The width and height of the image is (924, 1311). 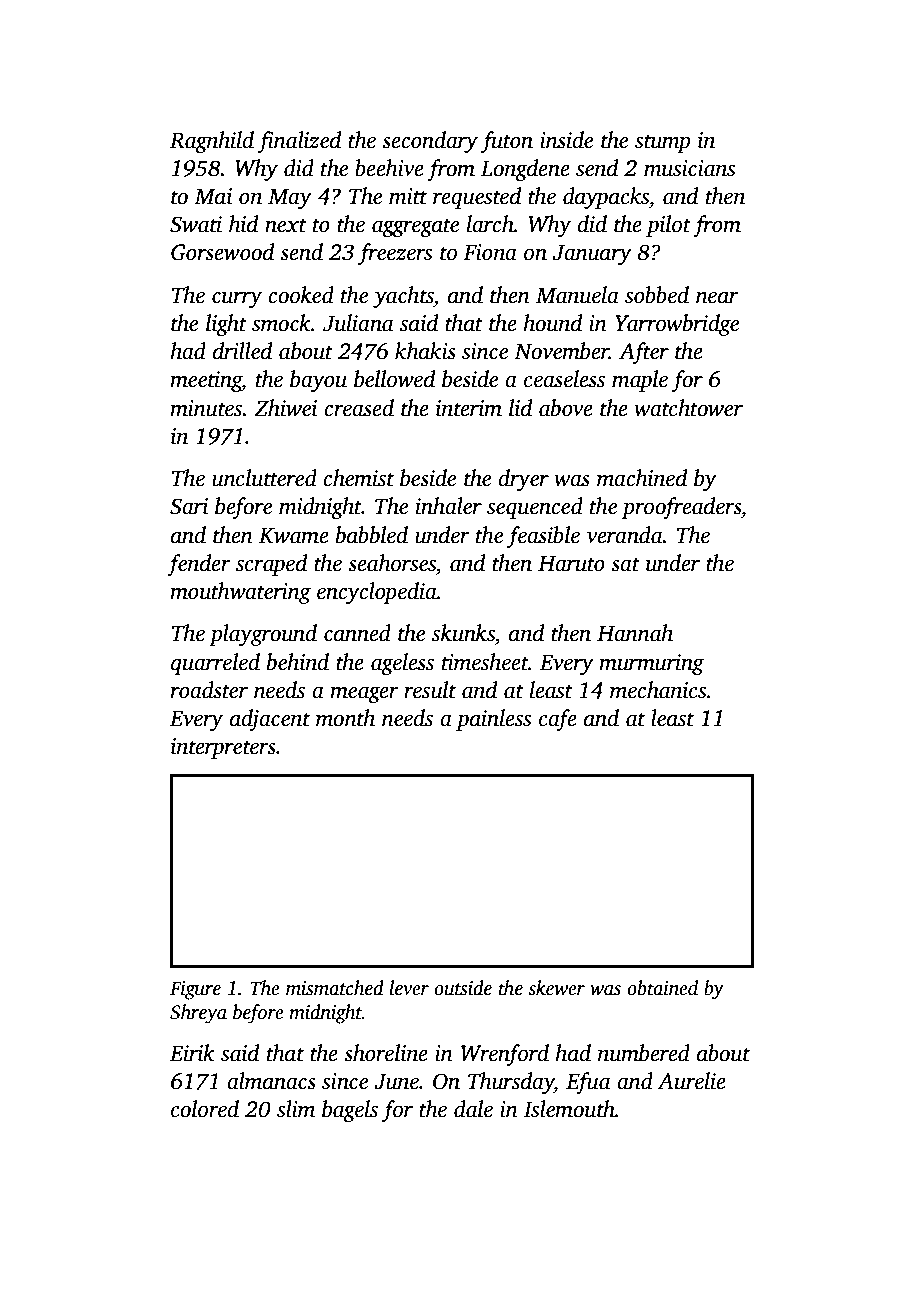 I want to click on musicians, so click(x=689, y=168).
